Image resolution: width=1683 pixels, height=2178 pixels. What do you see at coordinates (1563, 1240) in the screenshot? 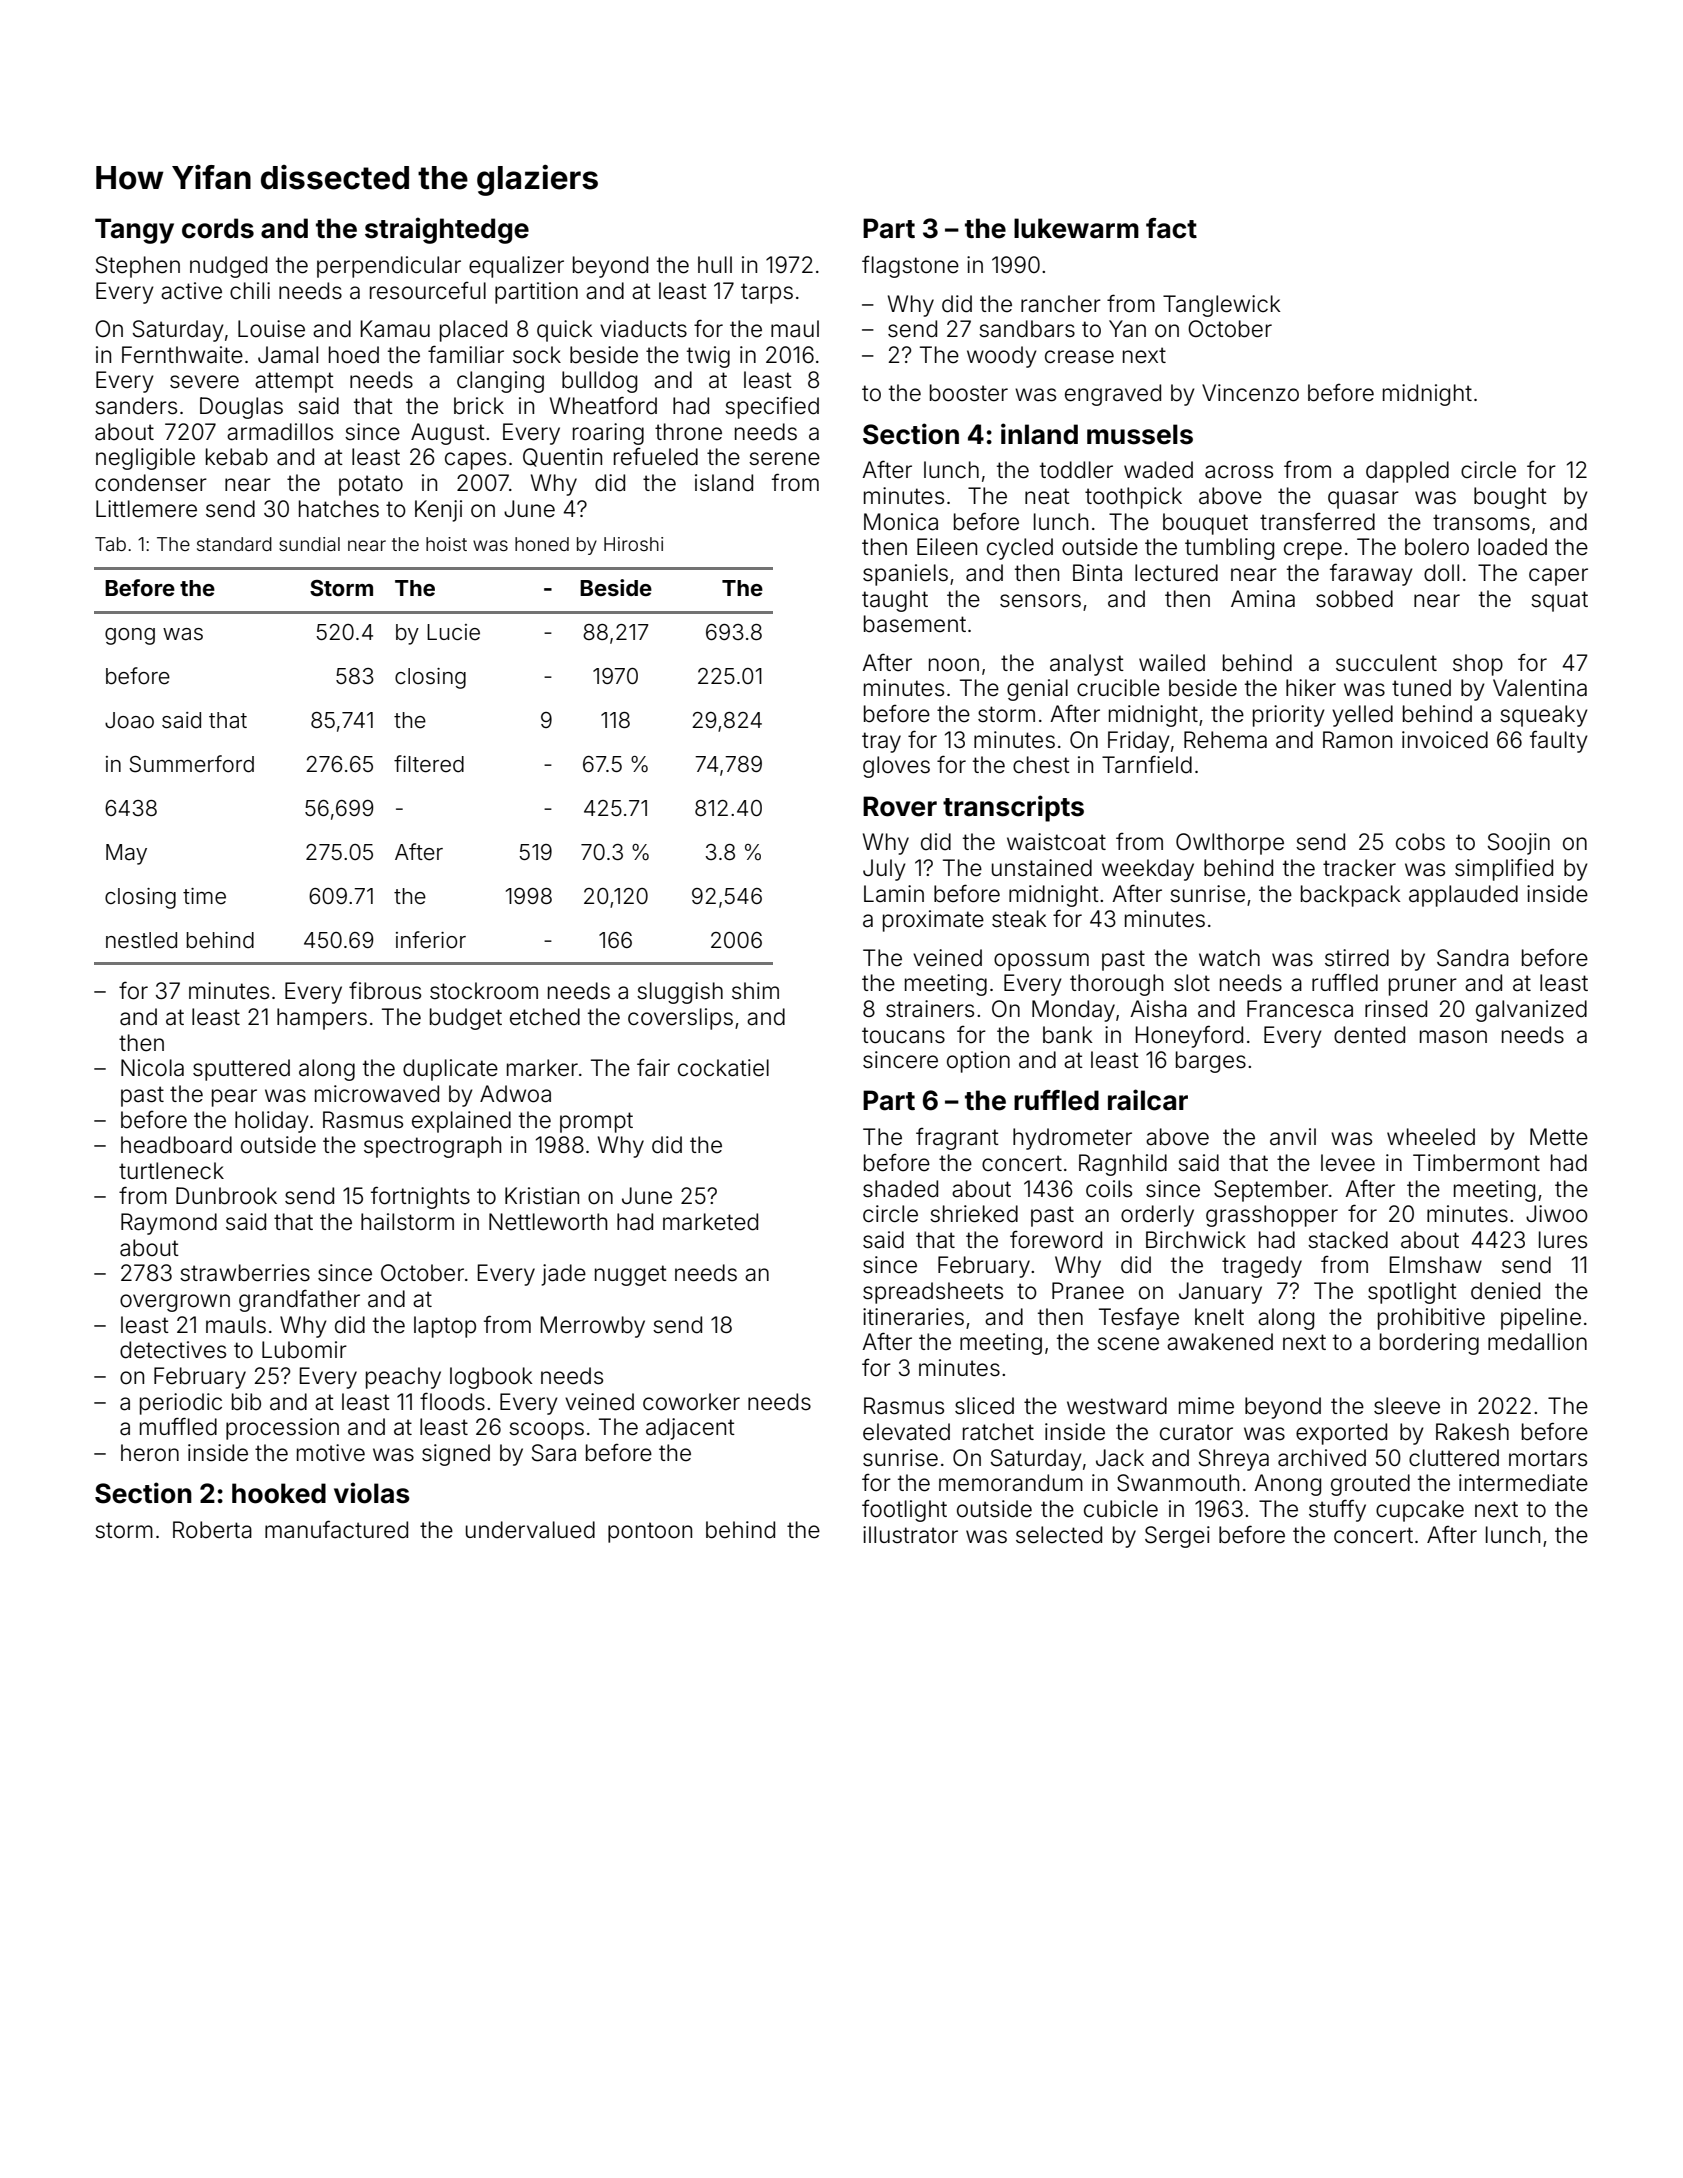
I see `lures` at bounding box center [1563, 1240].
